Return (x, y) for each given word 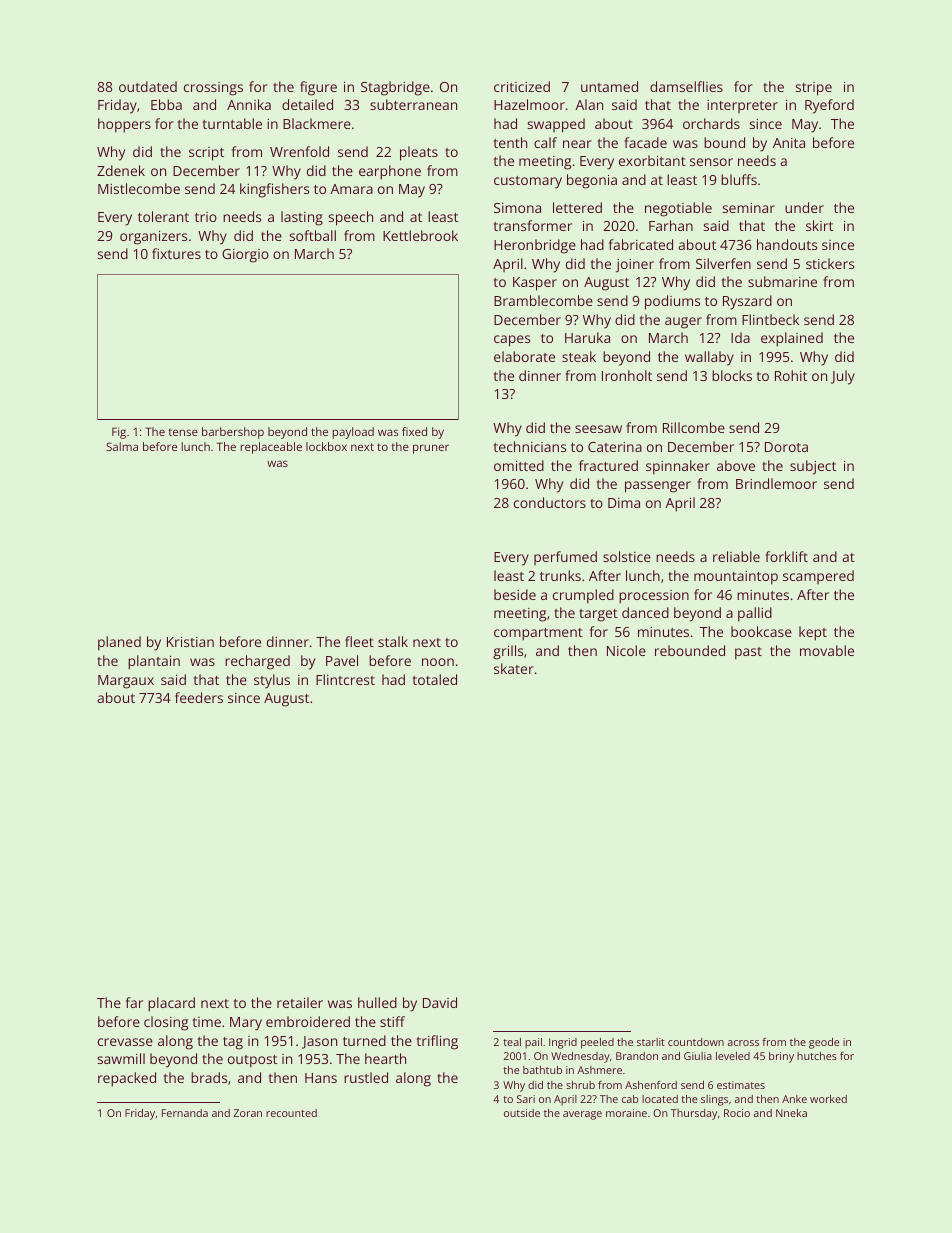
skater (514, 668)
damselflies (686, 86)
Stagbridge (395, 88)
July (843, 377)
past (748, 653)
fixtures (176, 253)
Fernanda (185, 1113)
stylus (272, 681)
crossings (213, 89)
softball (313, 235)
